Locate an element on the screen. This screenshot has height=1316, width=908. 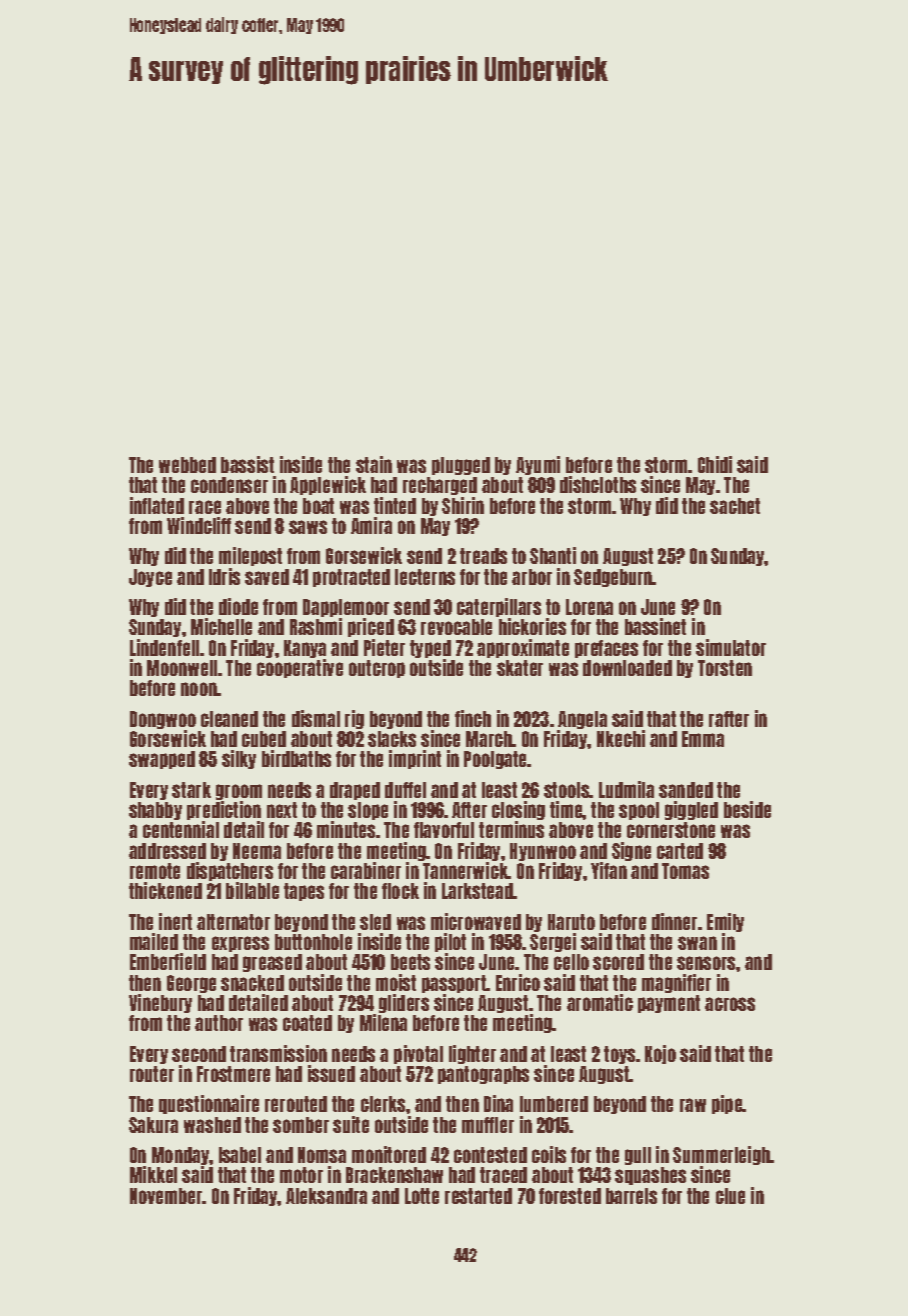
raw is located at coordinates (693, 1105).
